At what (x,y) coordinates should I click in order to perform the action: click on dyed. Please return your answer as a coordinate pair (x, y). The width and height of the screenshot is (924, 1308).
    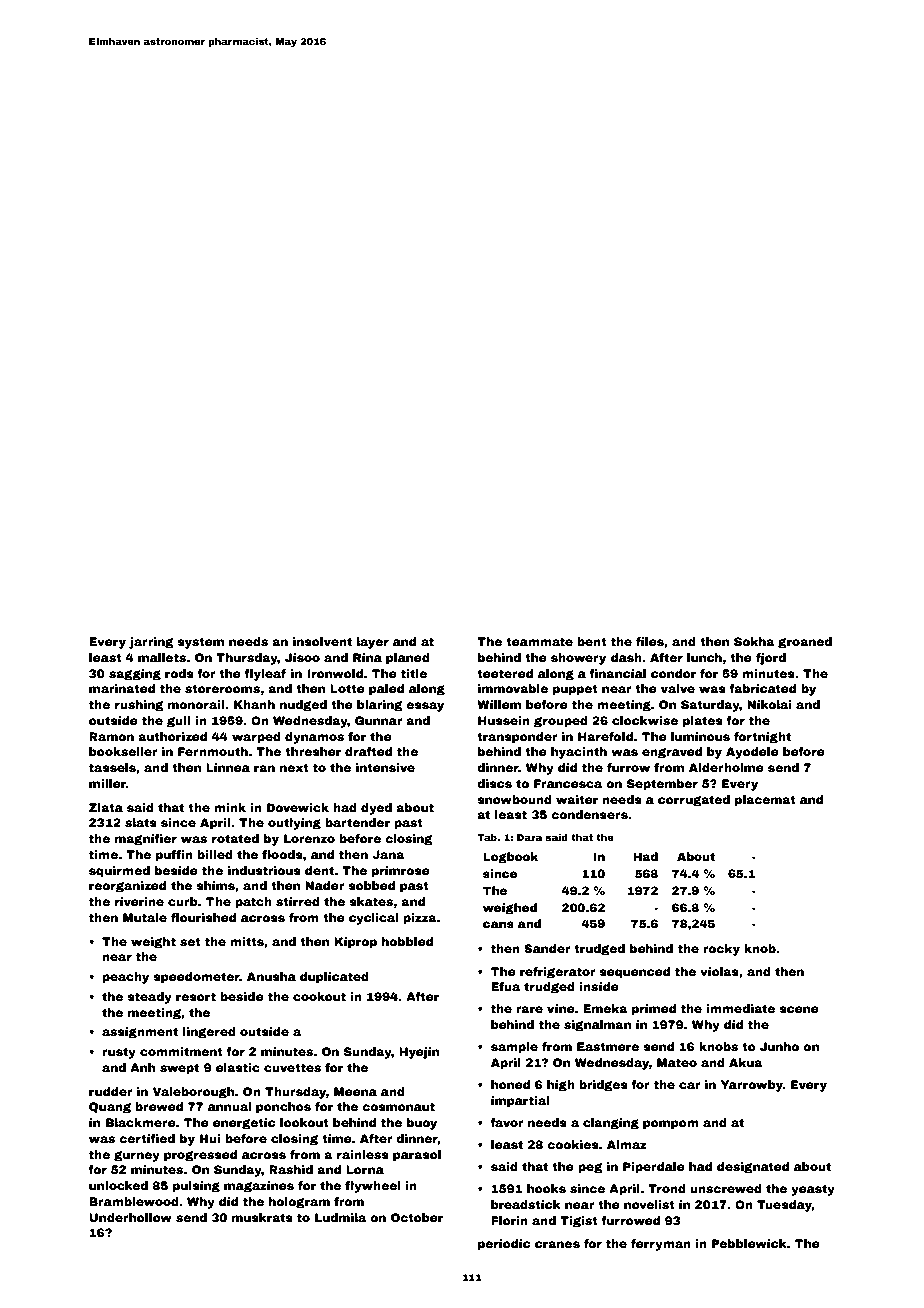
    Looking at the image, I should click on (376, 809).
